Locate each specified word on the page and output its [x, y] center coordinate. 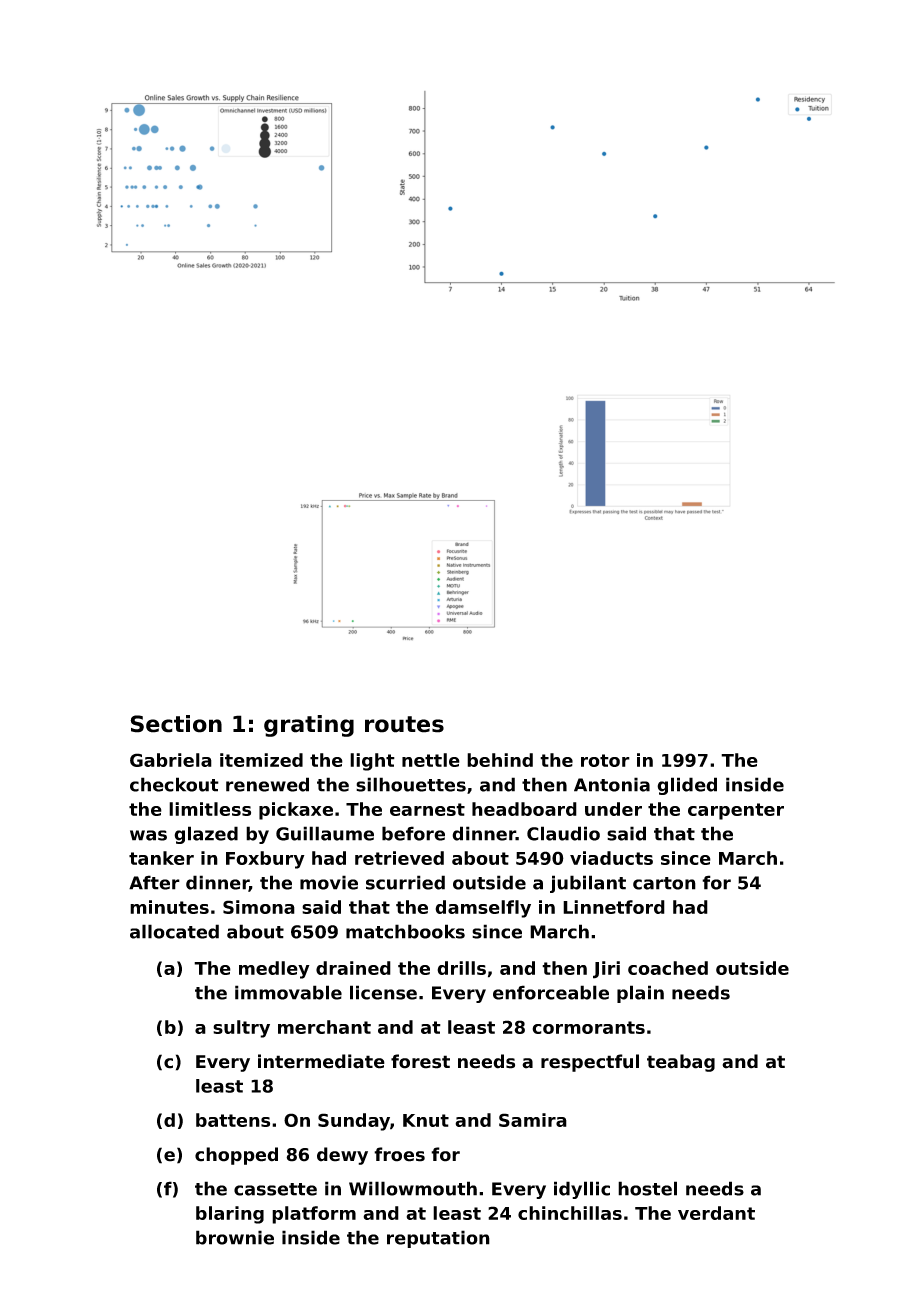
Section [176, 724]
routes [404, 724]
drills [461, 968]
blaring [230, 1215]
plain [640, 994]
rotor [605, 760]
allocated [174, 931]
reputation [438, 1239]
